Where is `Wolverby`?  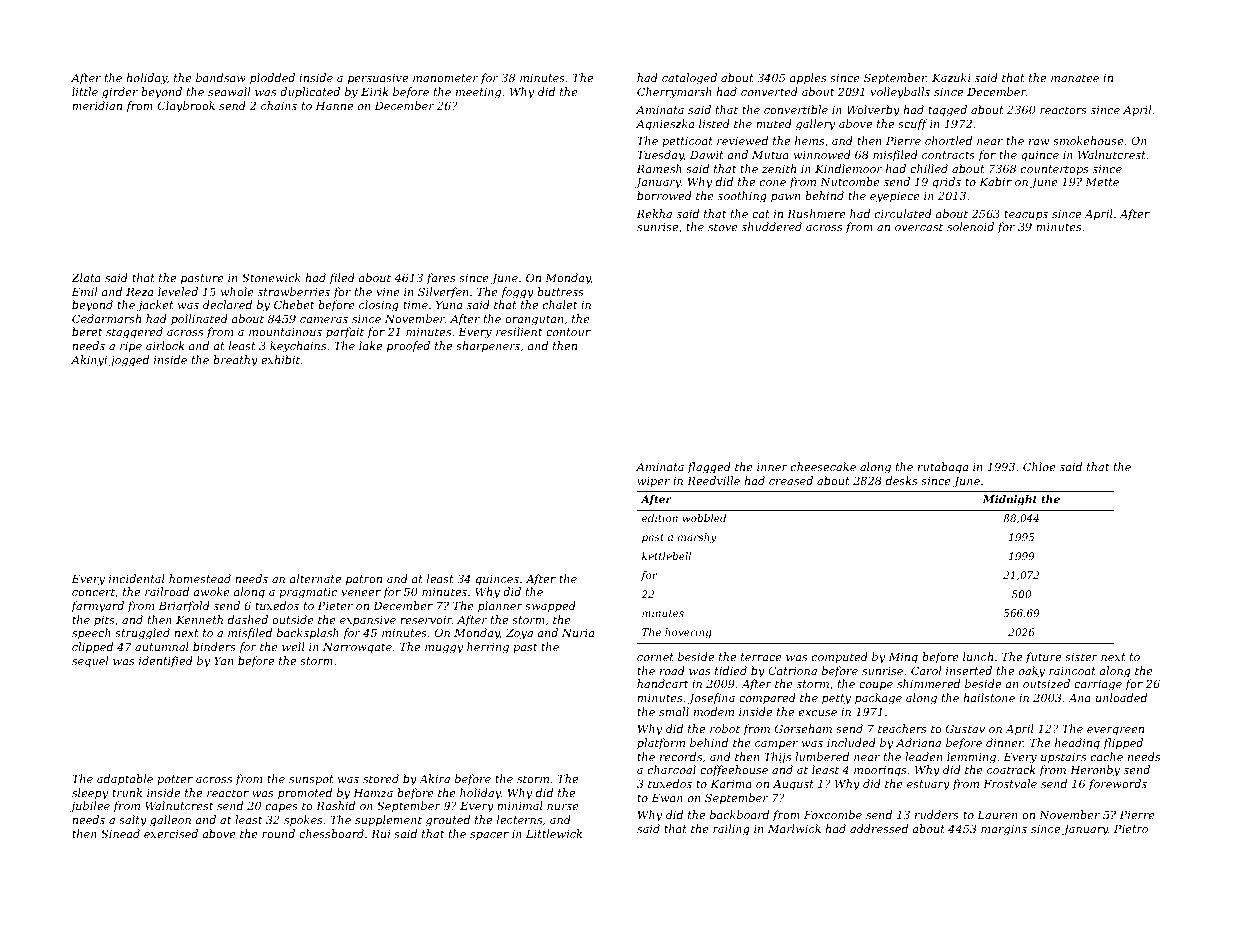
Wolverby is located at coordinates (873, 111).
